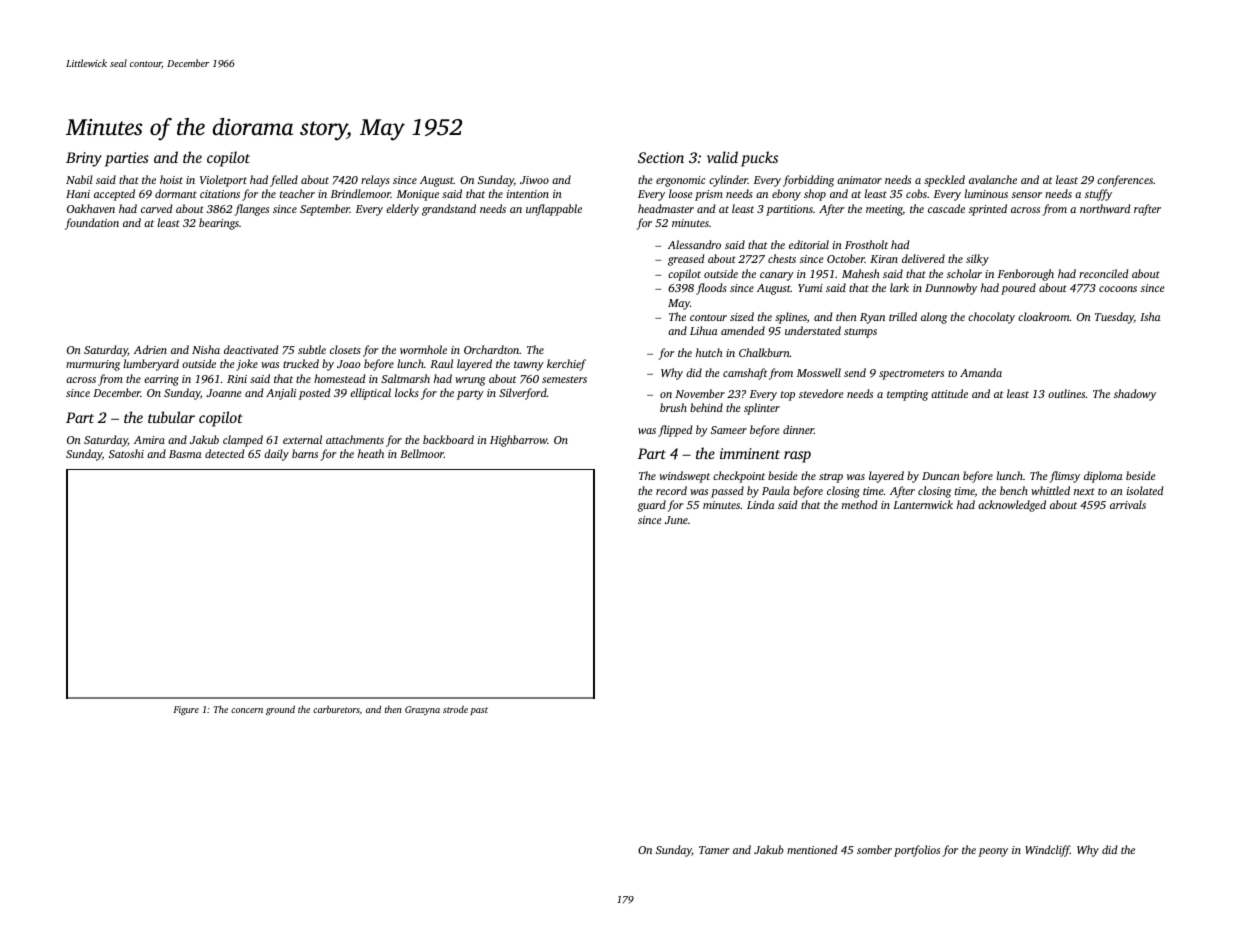 This document has height=952, width=1233. I want to click on cocoons, so click(1118, 289).
